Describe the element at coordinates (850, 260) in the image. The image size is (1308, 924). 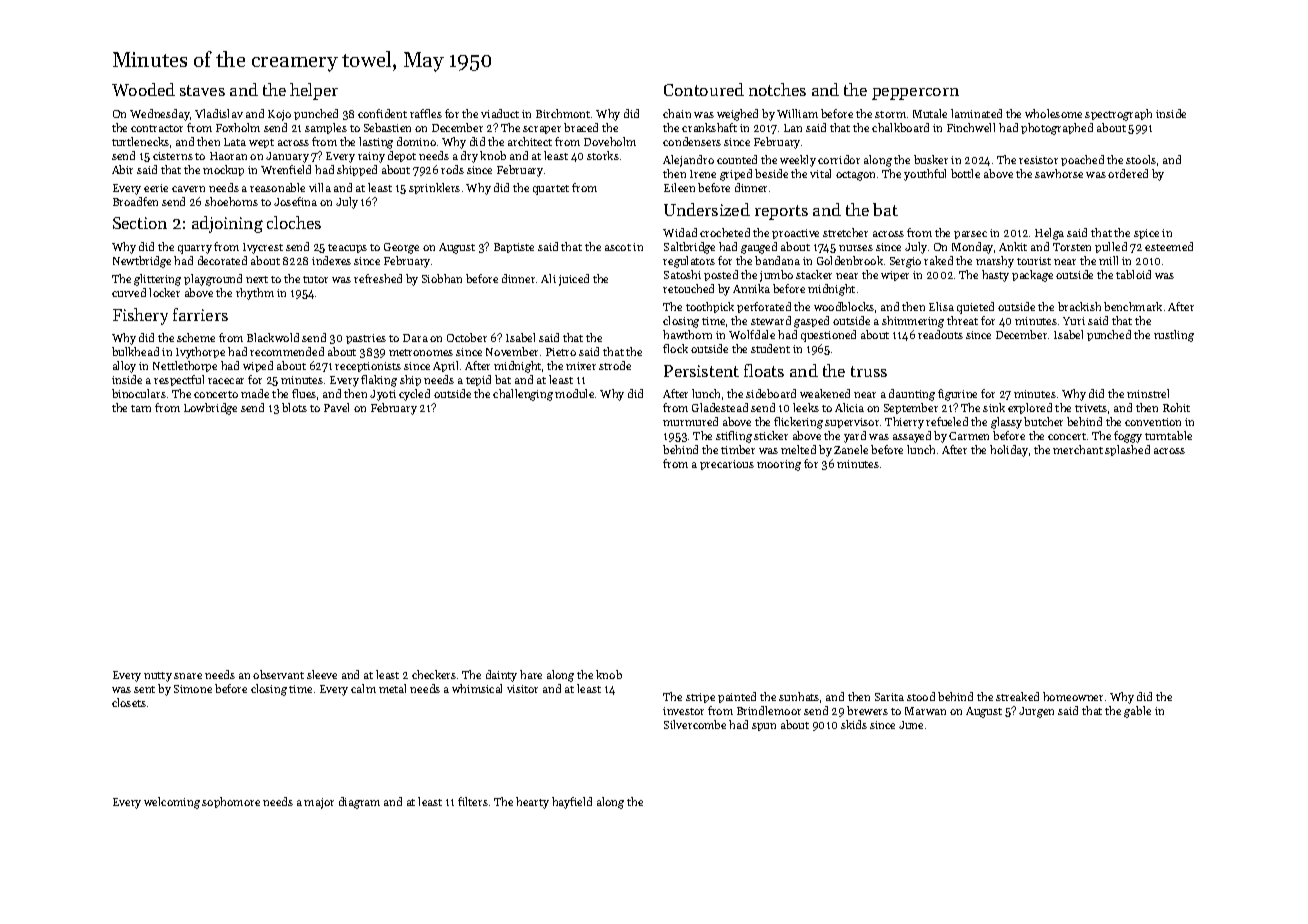
I see `Goldenbrook` at that location.
